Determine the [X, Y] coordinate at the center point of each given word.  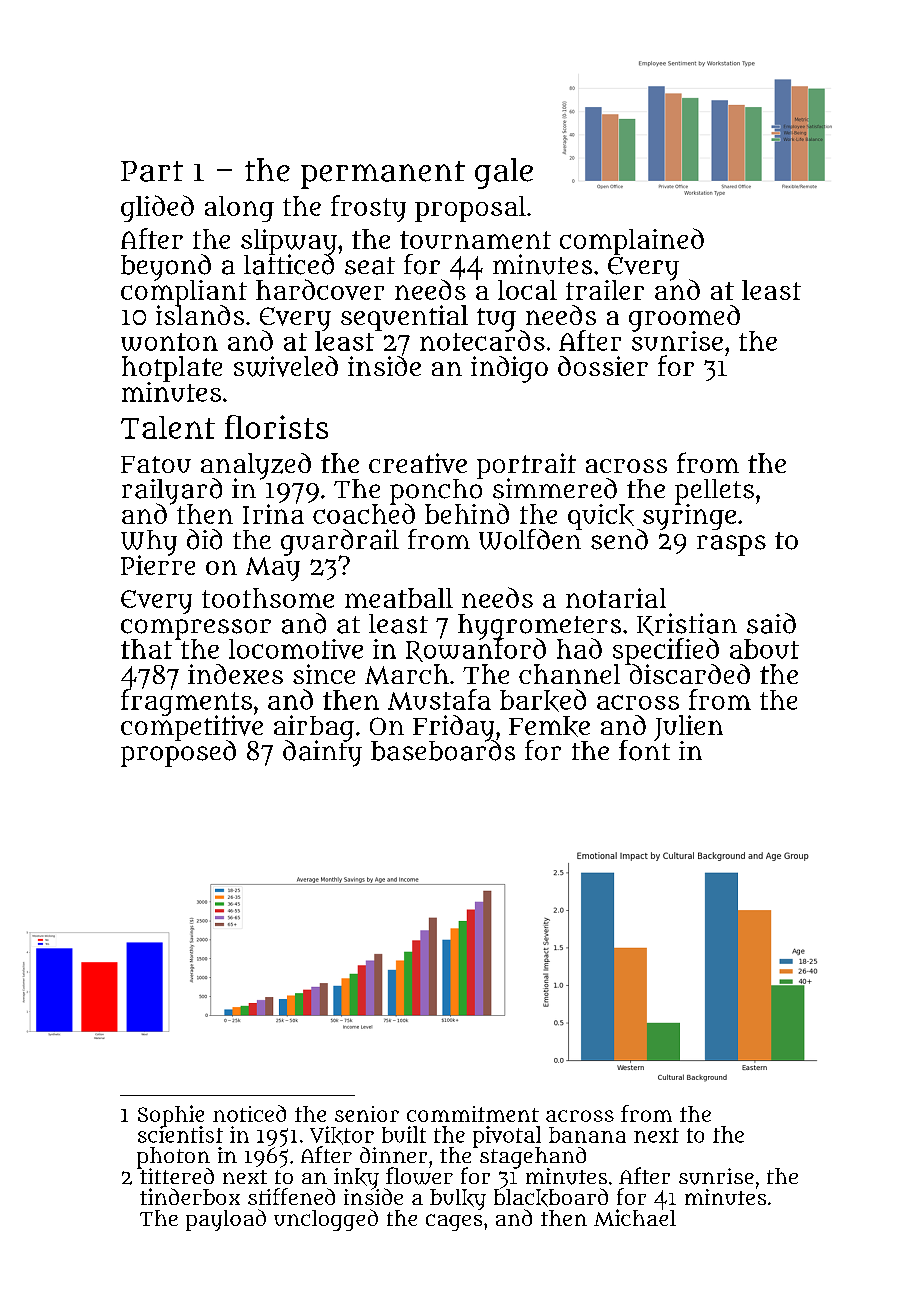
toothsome [268, 598]
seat [370, 266]
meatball [399, 598]
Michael [635, 1218]
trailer [605, 290]
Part [152, 171]
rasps [731, 545]
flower [419, 1176]
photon [173, 1157]
